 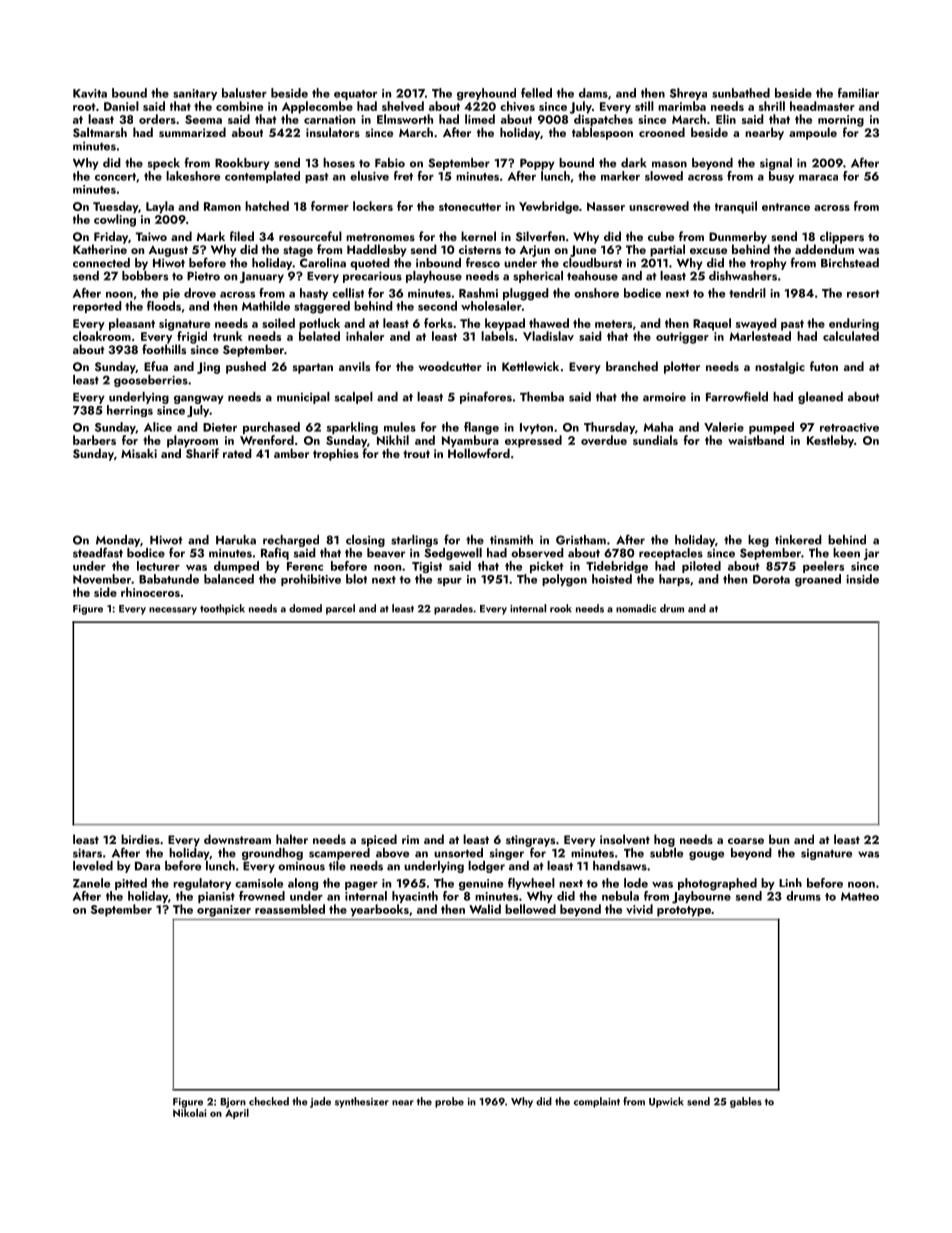 What do you see at coordinates (118, 541) in the screenshot?
I see `Monday` at bounding box center [118, 541].
